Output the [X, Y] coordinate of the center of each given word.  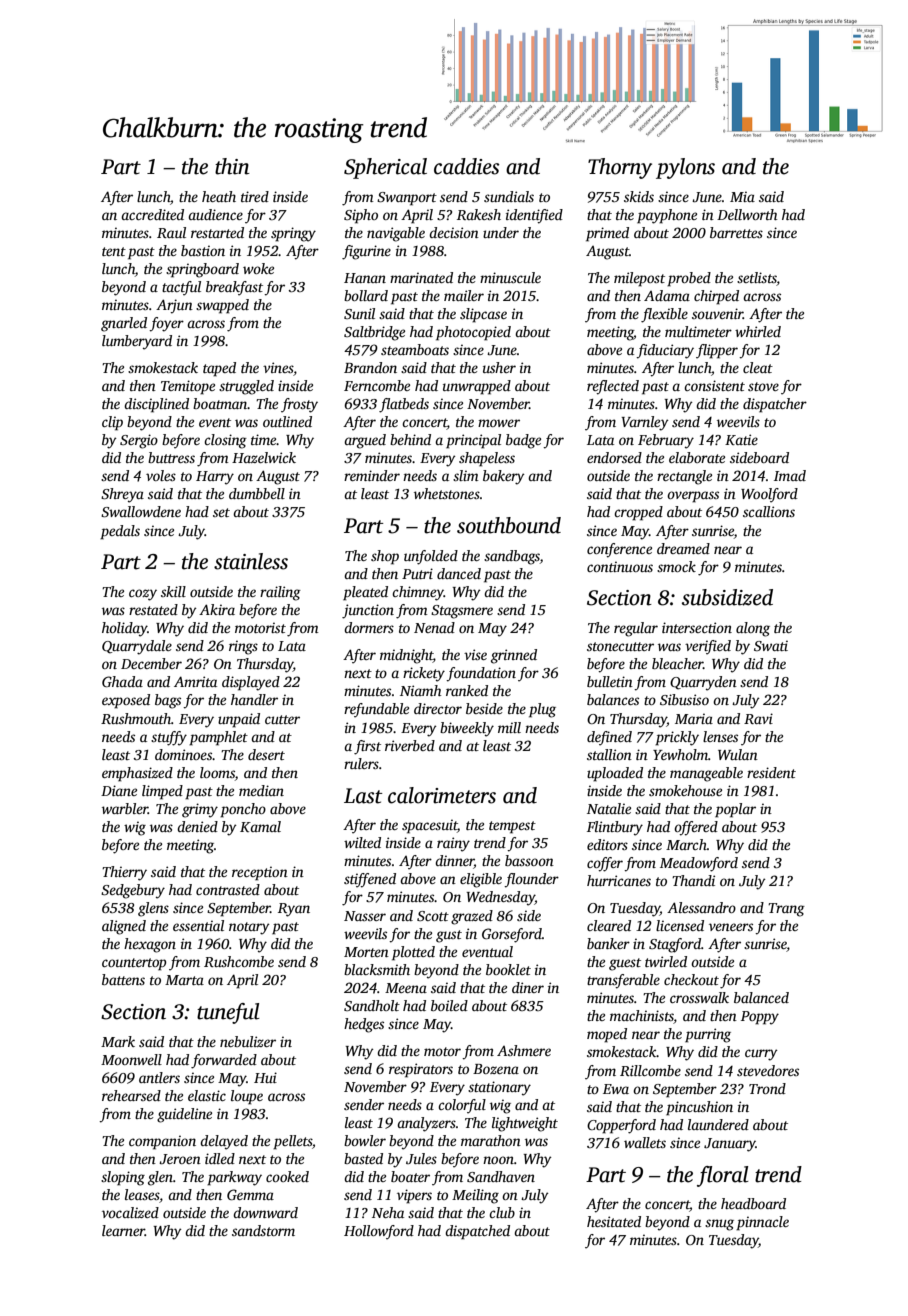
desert [266, 754]
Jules [421, 1158]
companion [162, 1142]
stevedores [768, 1070]
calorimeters [442, 795]
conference [619, 550]
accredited [152, 214]
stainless [251, 561]
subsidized [727, 597]
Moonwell [131, 1059]
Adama [667, 295]
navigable [396, 234]
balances [613, 699]
